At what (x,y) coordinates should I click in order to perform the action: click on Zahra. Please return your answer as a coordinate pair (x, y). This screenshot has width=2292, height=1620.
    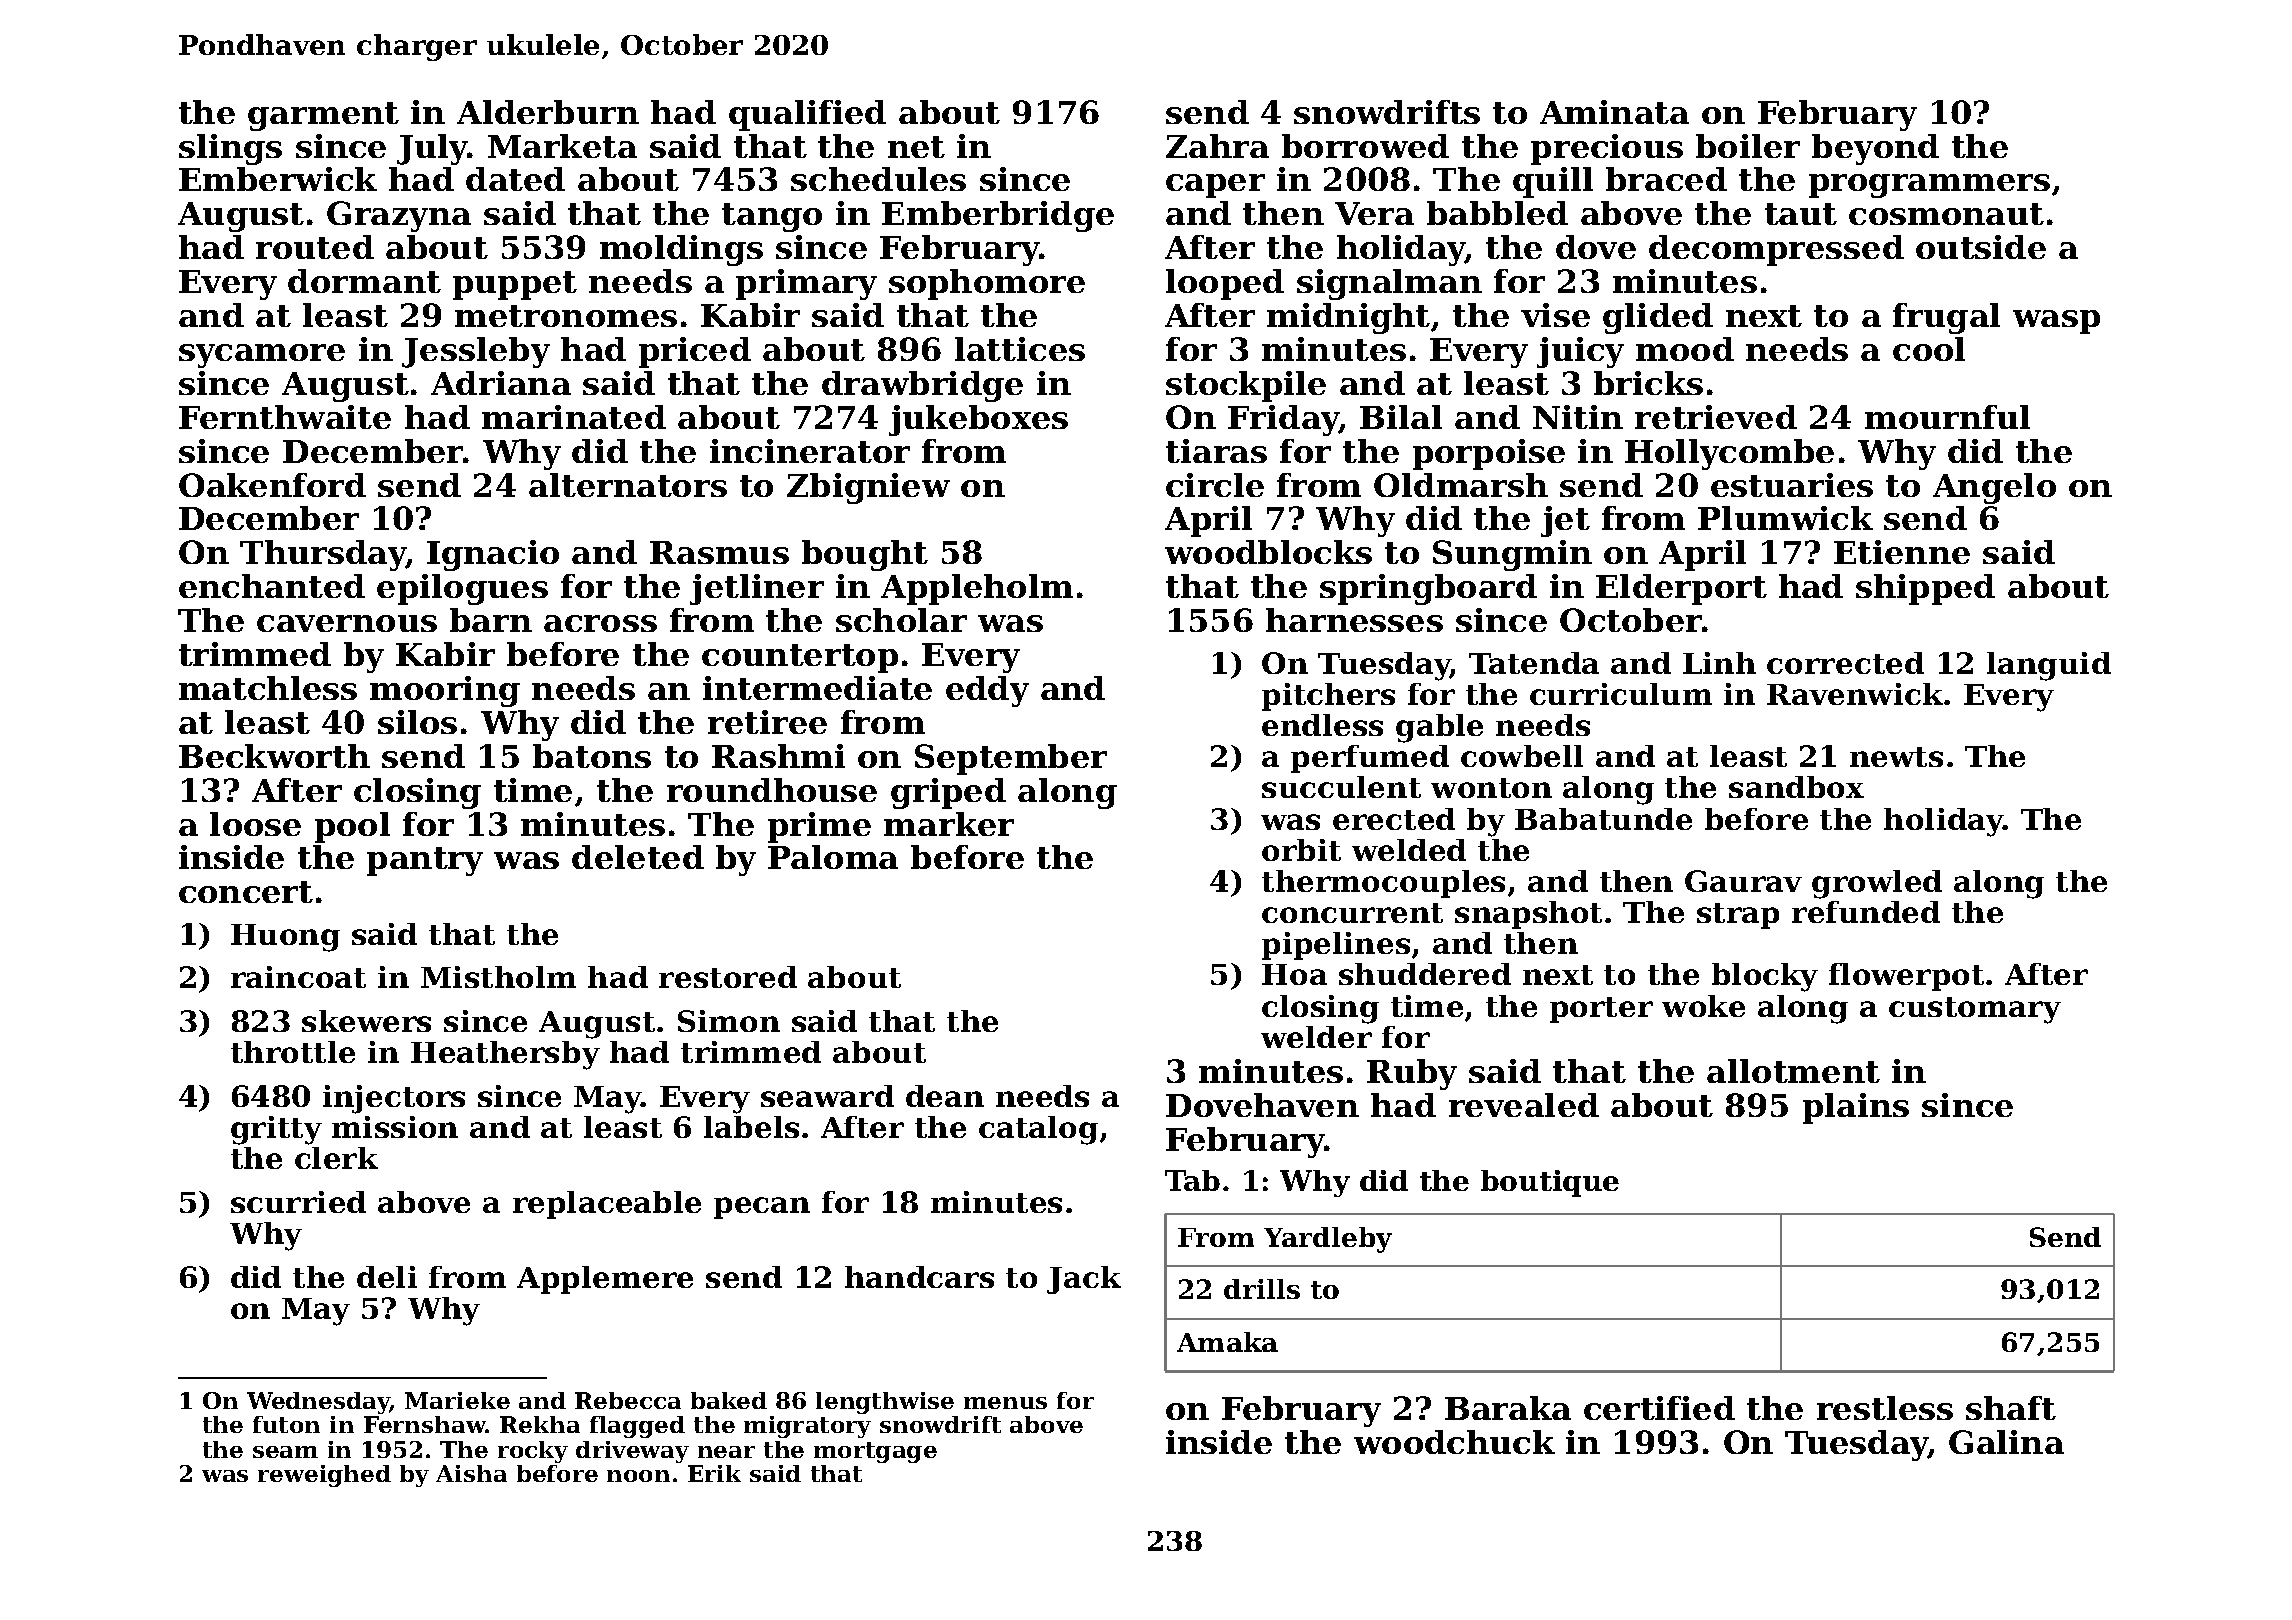
    Looking at the image, I should click on (1217, 146).
